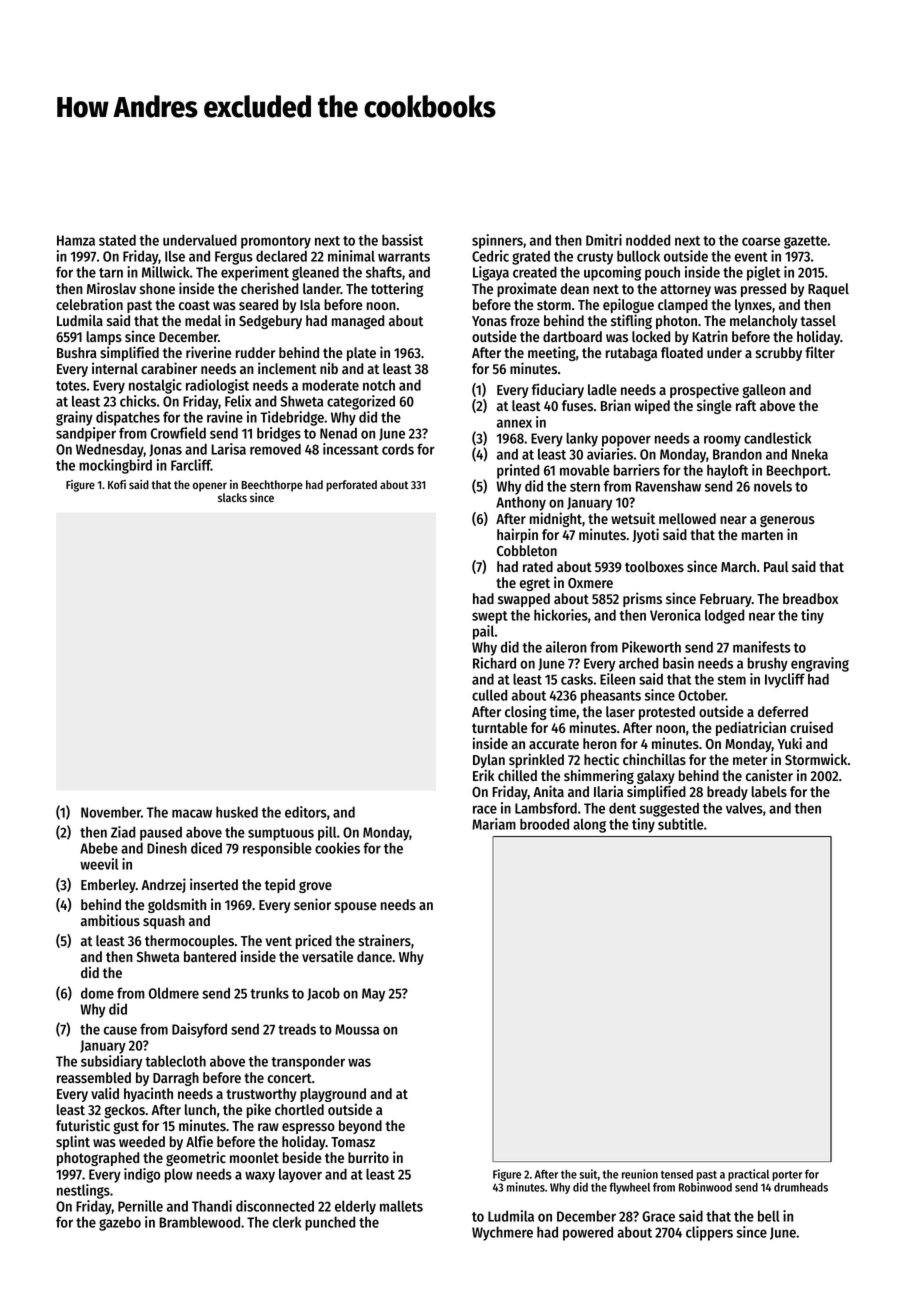 This page has height=1316, width=908. I want to click on cruised, so click(811, 727).
